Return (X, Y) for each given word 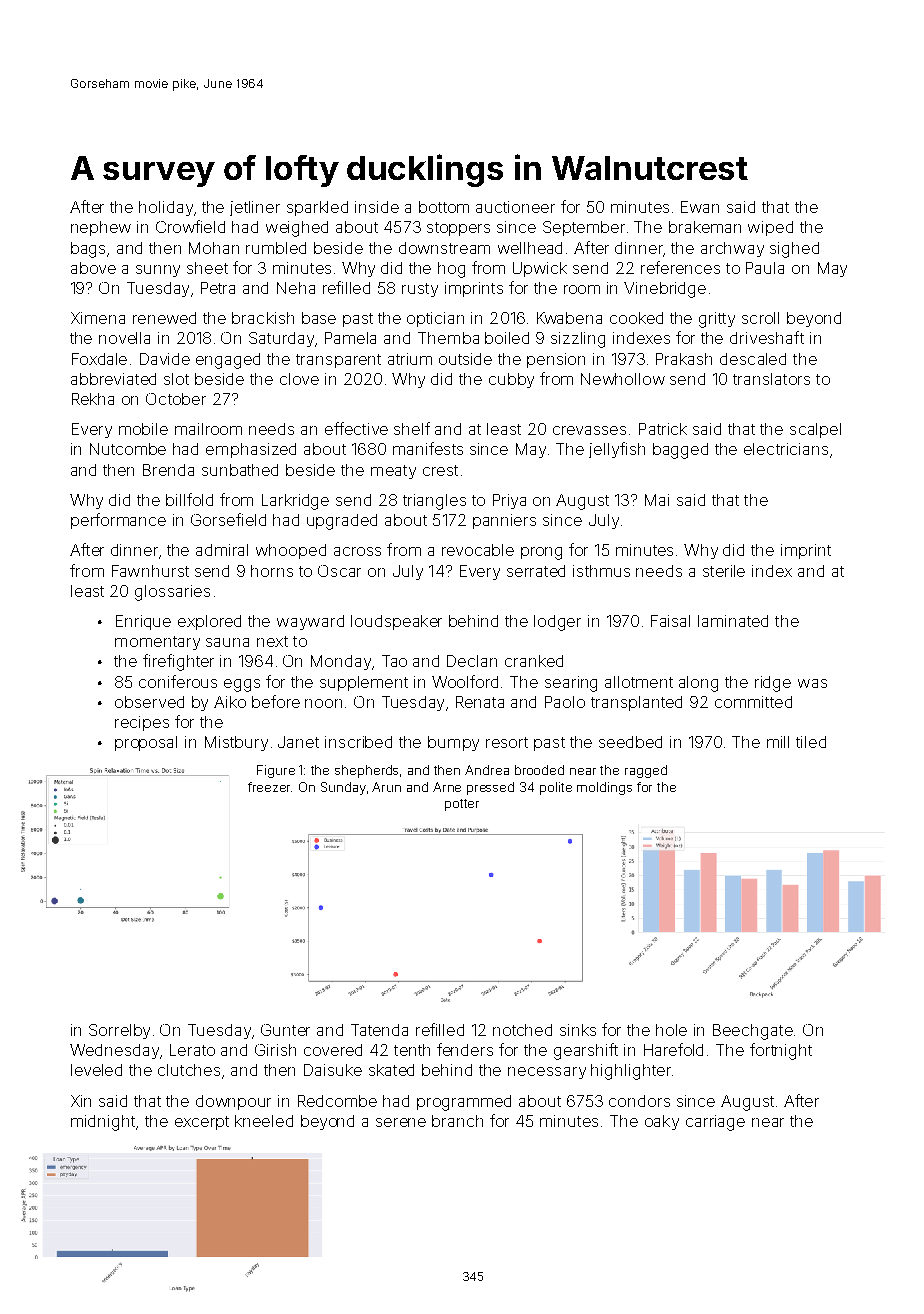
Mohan (214, 248)
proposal (146, 743)
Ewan (700, 207)
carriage (715, 1123)
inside (377, 207)
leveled (96, 1070)
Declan (472, 661)
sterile (724, 571)
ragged (646, 771)
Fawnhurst (150, 571)
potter (462, 805)
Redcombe (337, 1101)
